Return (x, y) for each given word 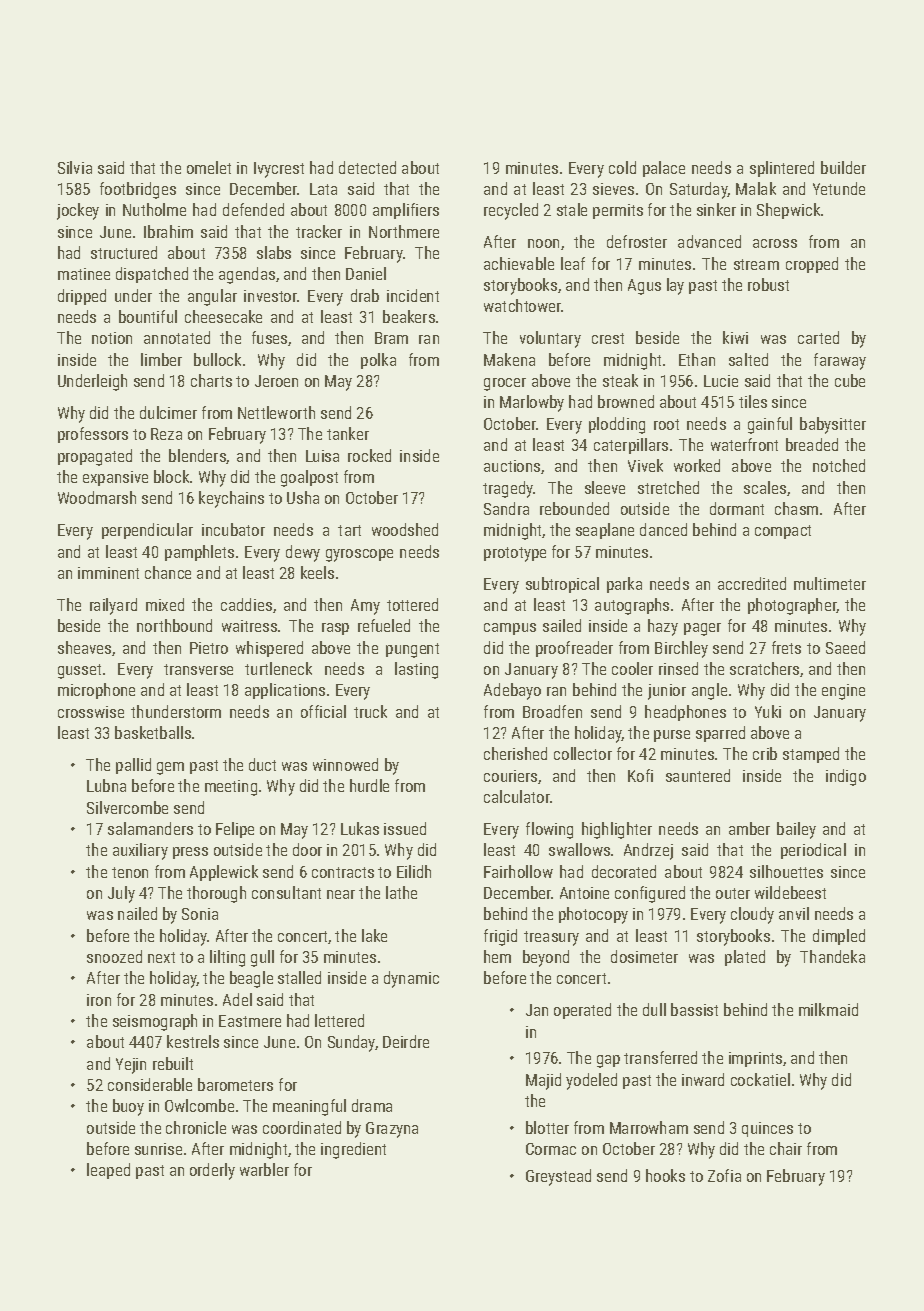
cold (622, 167)
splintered (782, 169)
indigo (846, 777)
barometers (235, 1084)
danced (663, 529)
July (121, 894)
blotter (547, 1127)
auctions (512, 466)
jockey (78, 211)
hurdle (369, 785)
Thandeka (832, 956)
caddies (246, 604)
